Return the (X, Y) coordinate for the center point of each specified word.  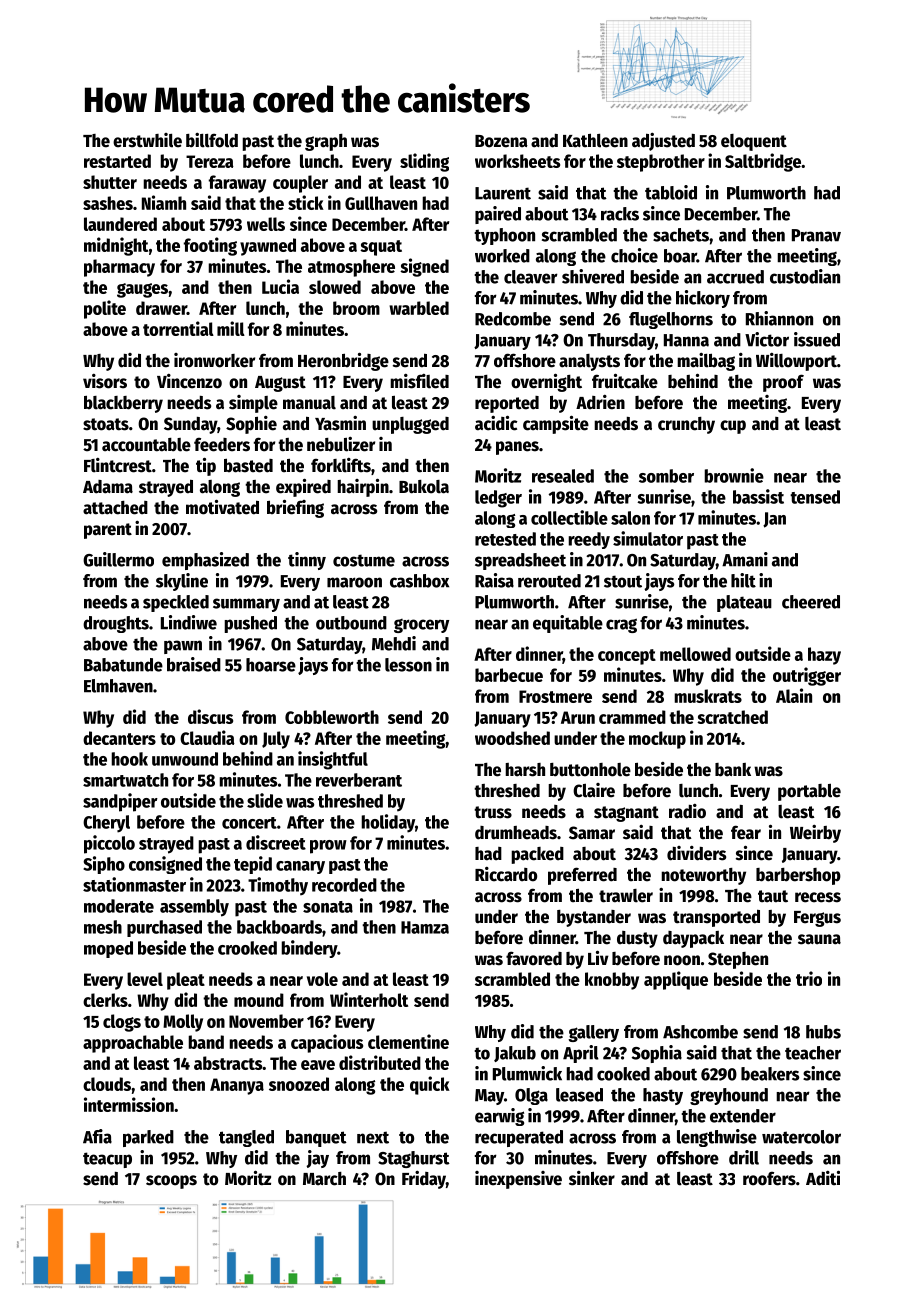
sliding (424, 162)
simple (253, 404)
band (206, 1042)
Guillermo (118, 559)
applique (676, 980)
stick (306, 202)
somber (666, 476)
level (145, 979)
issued (817, 339)
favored (534, 958)
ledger (498, 499)
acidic (496, 423)
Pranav (816, 235)
